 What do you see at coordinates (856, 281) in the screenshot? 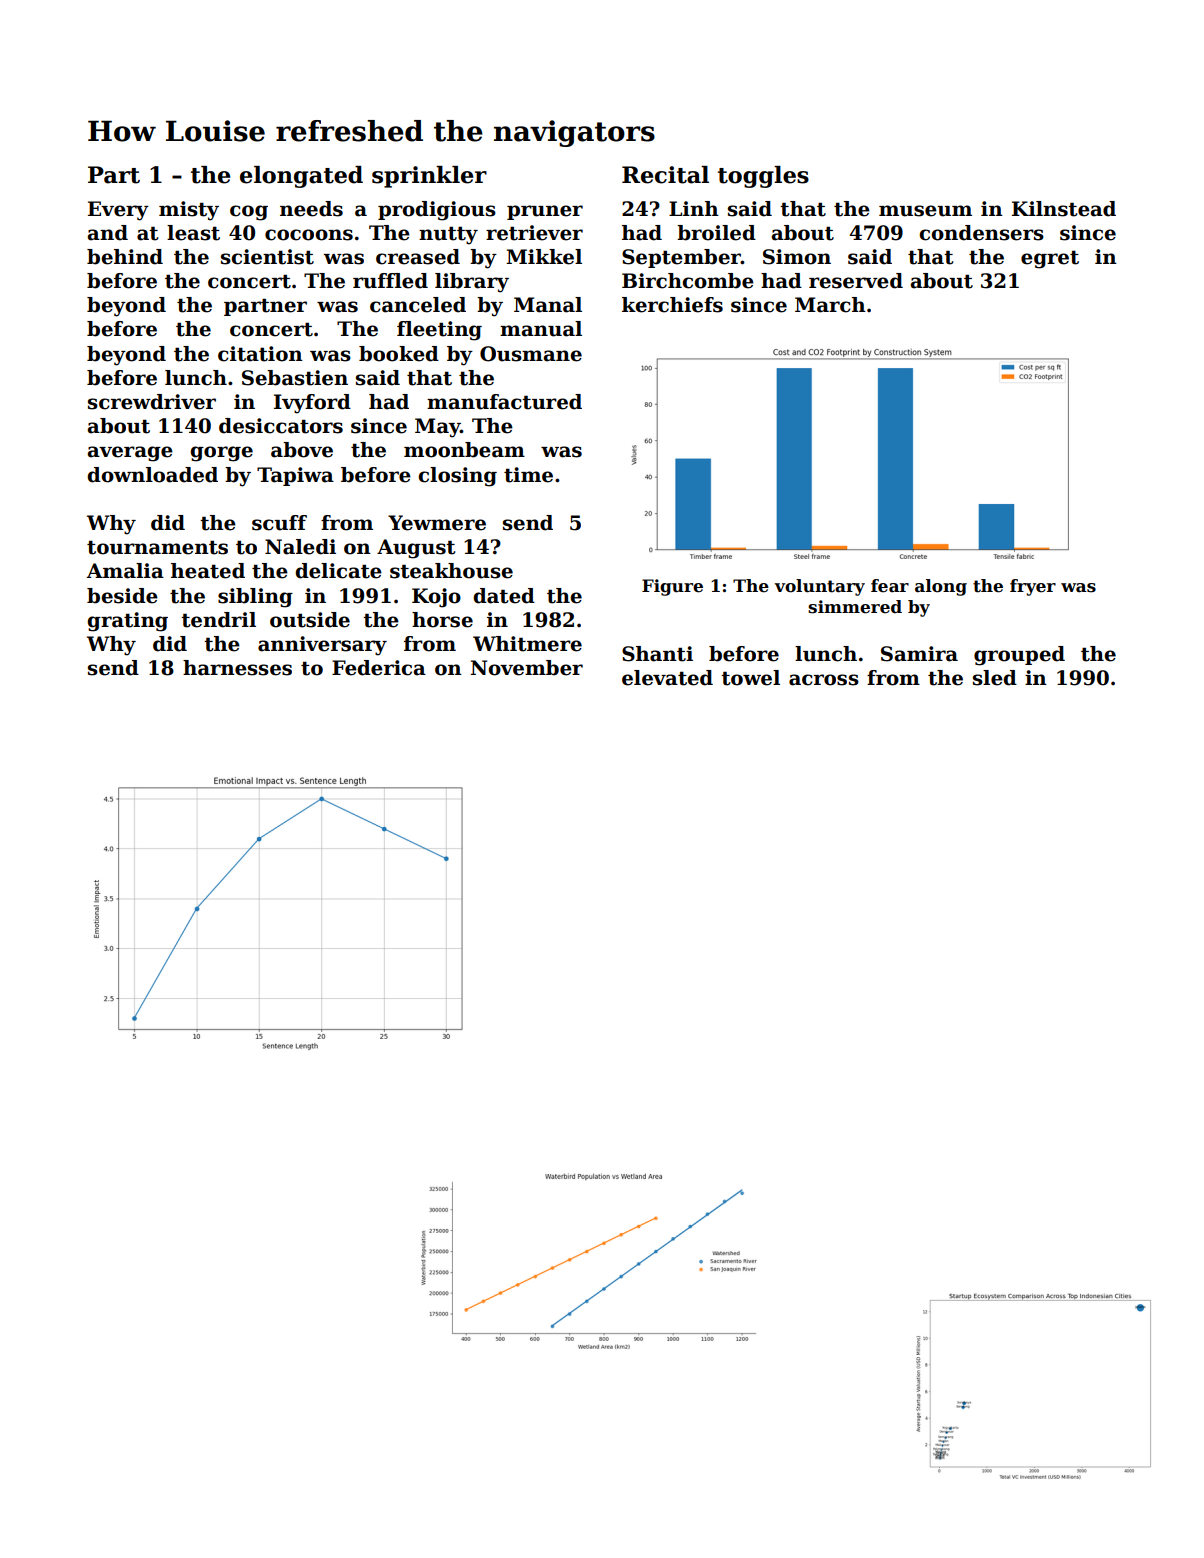
I see `reserved` at bounding box center [856, 281].
